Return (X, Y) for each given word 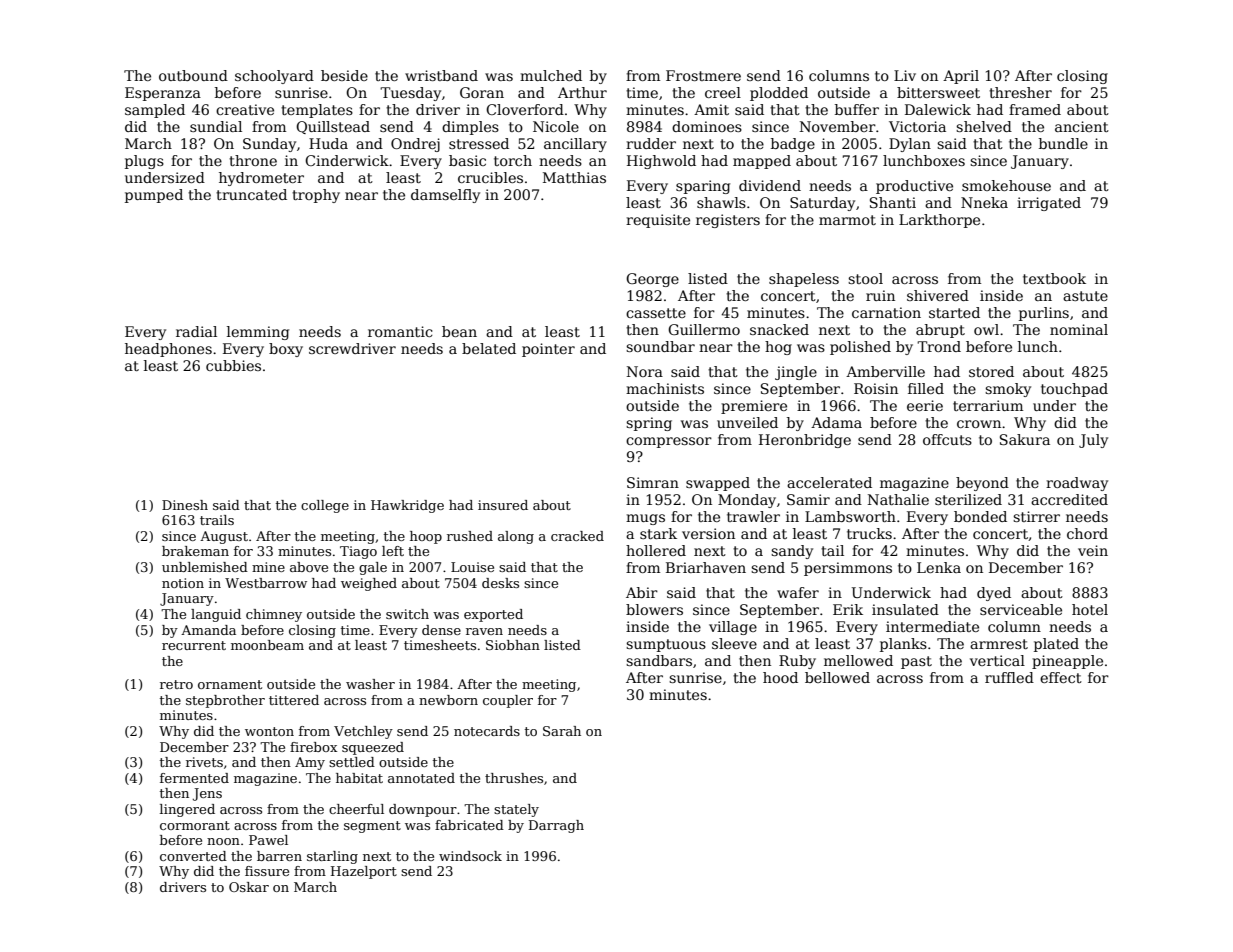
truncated (251, 194)
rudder (651, 143)
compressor (669, 442)
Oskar (249, 887)
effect (1061, 677)
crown (979, 424)
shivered (938, 295)
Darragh (556, 826)
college (325, 506)
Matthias (574, 177)
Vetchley (363, 732)
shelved (984, 126)
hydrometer (261, 179)
